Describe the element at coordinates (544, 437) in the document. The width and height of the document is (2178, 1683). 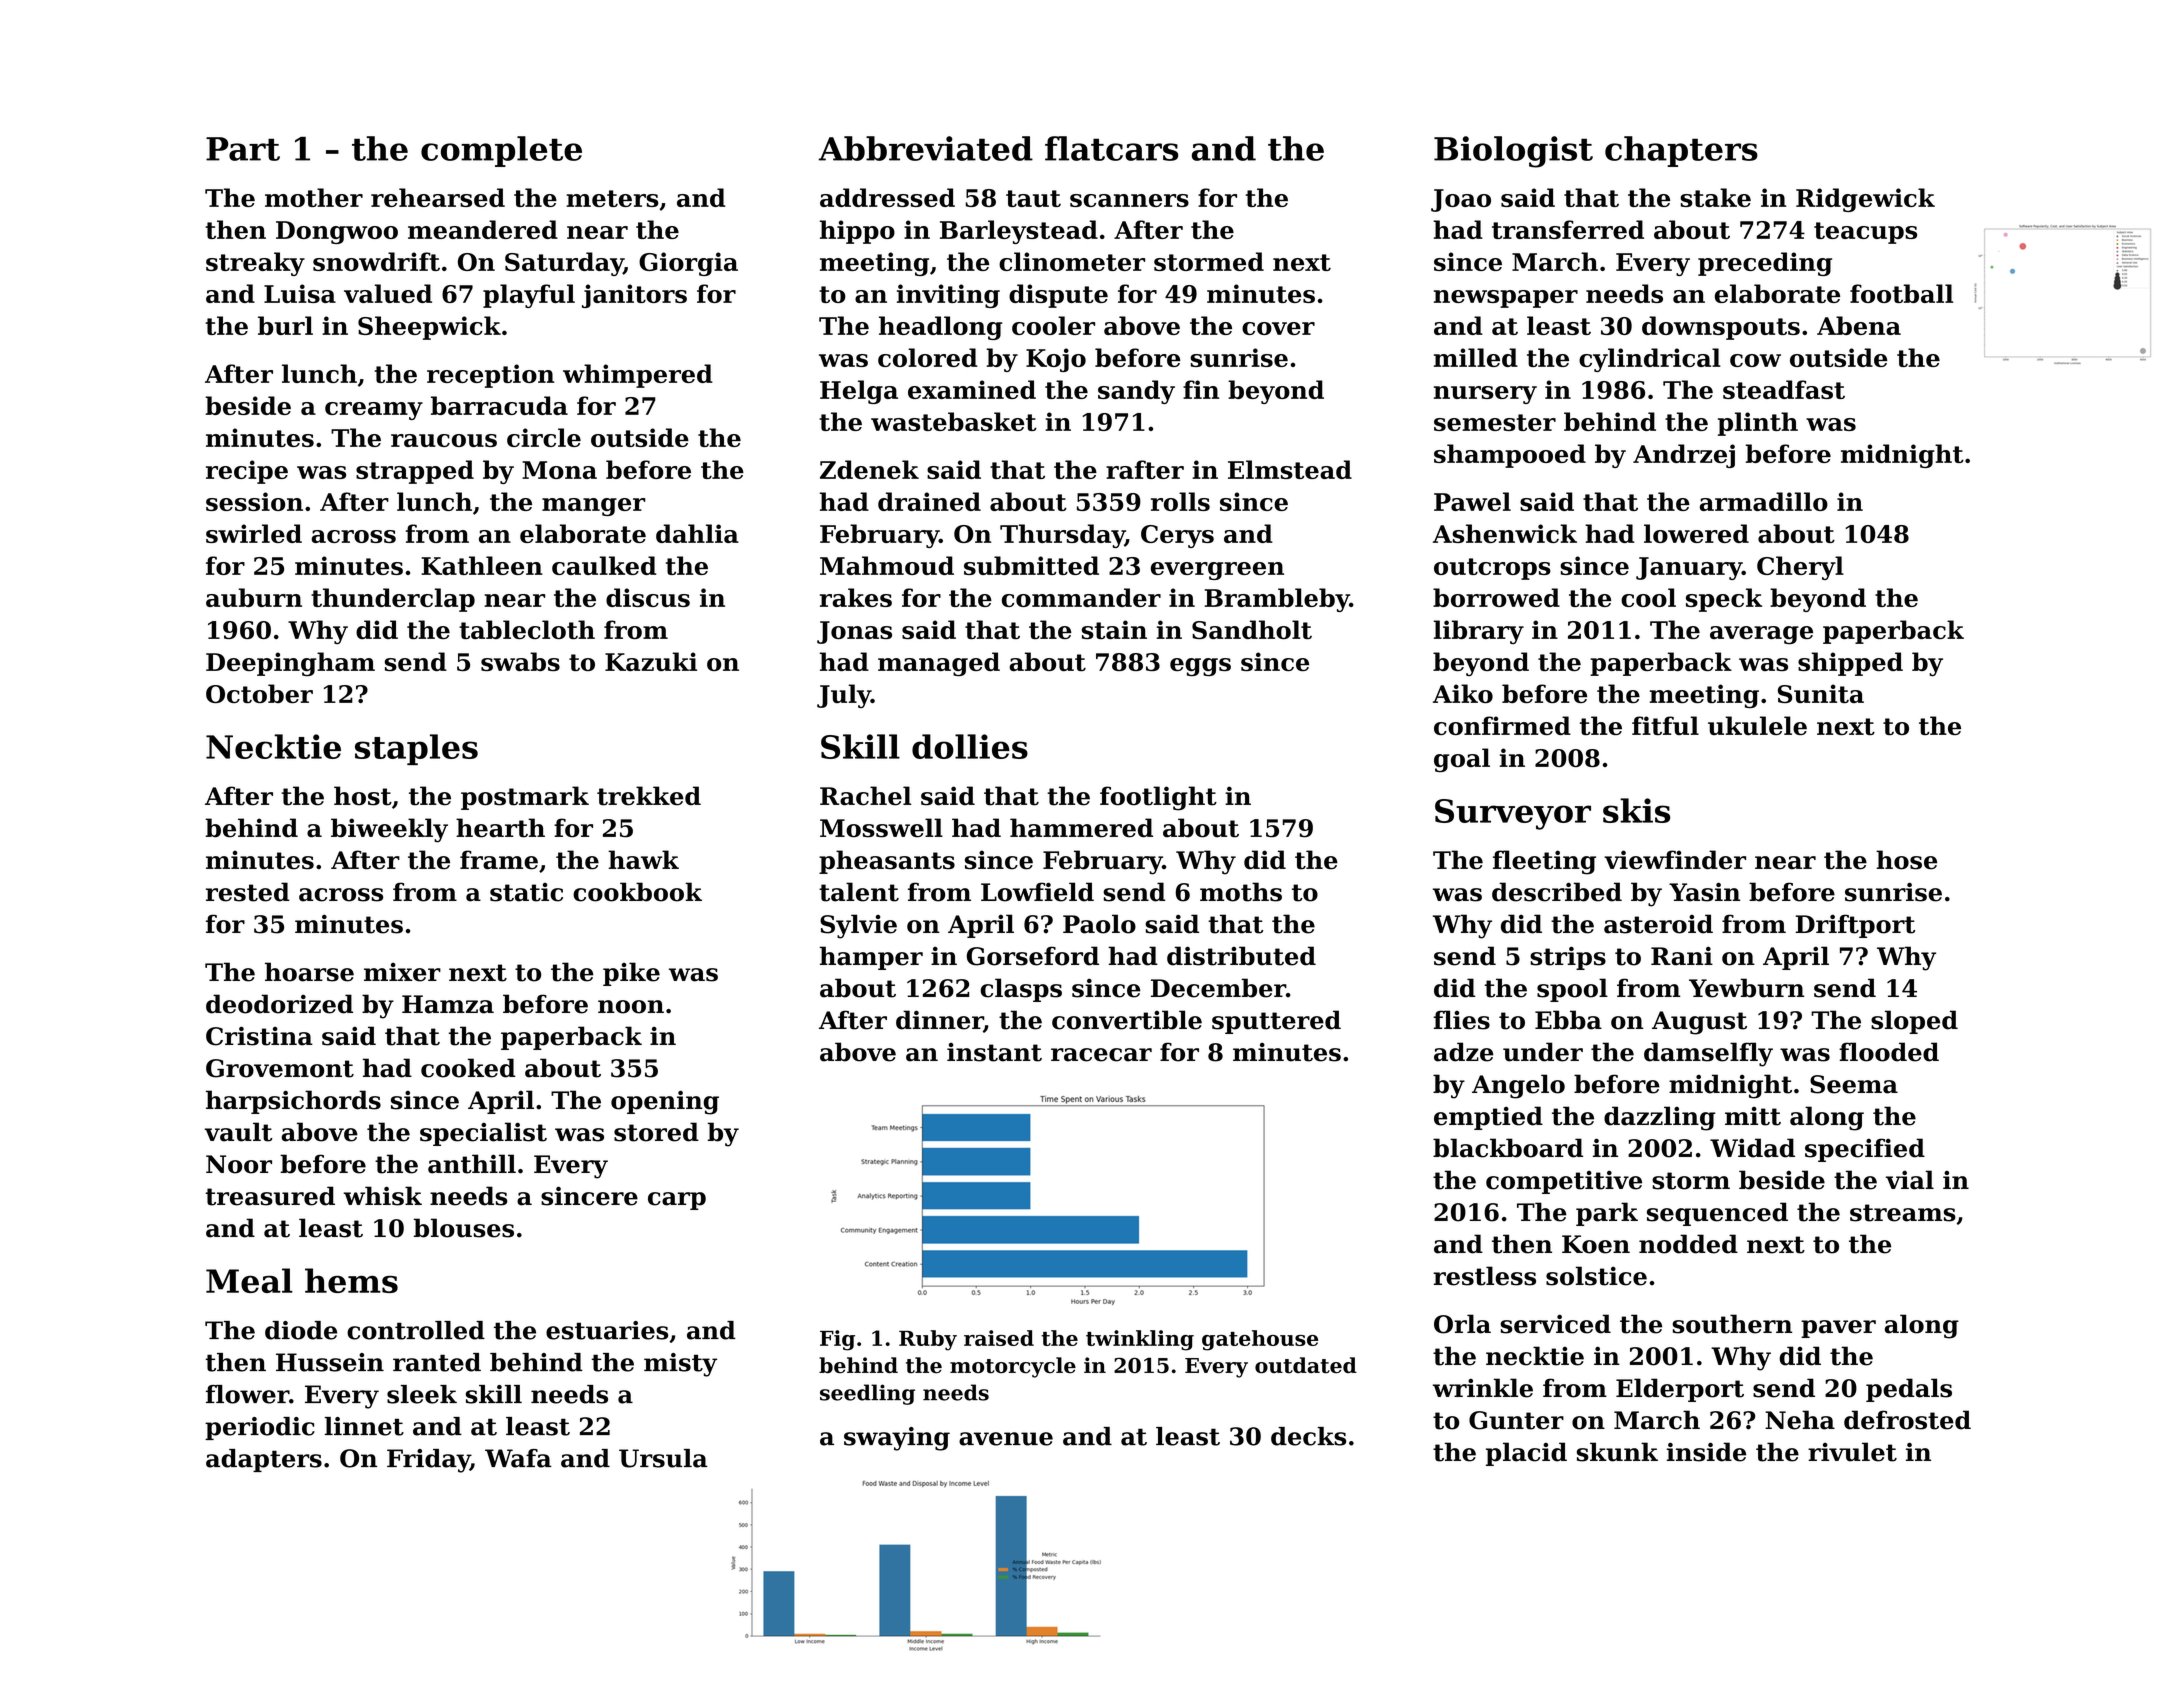
I see `circle` at that location.
